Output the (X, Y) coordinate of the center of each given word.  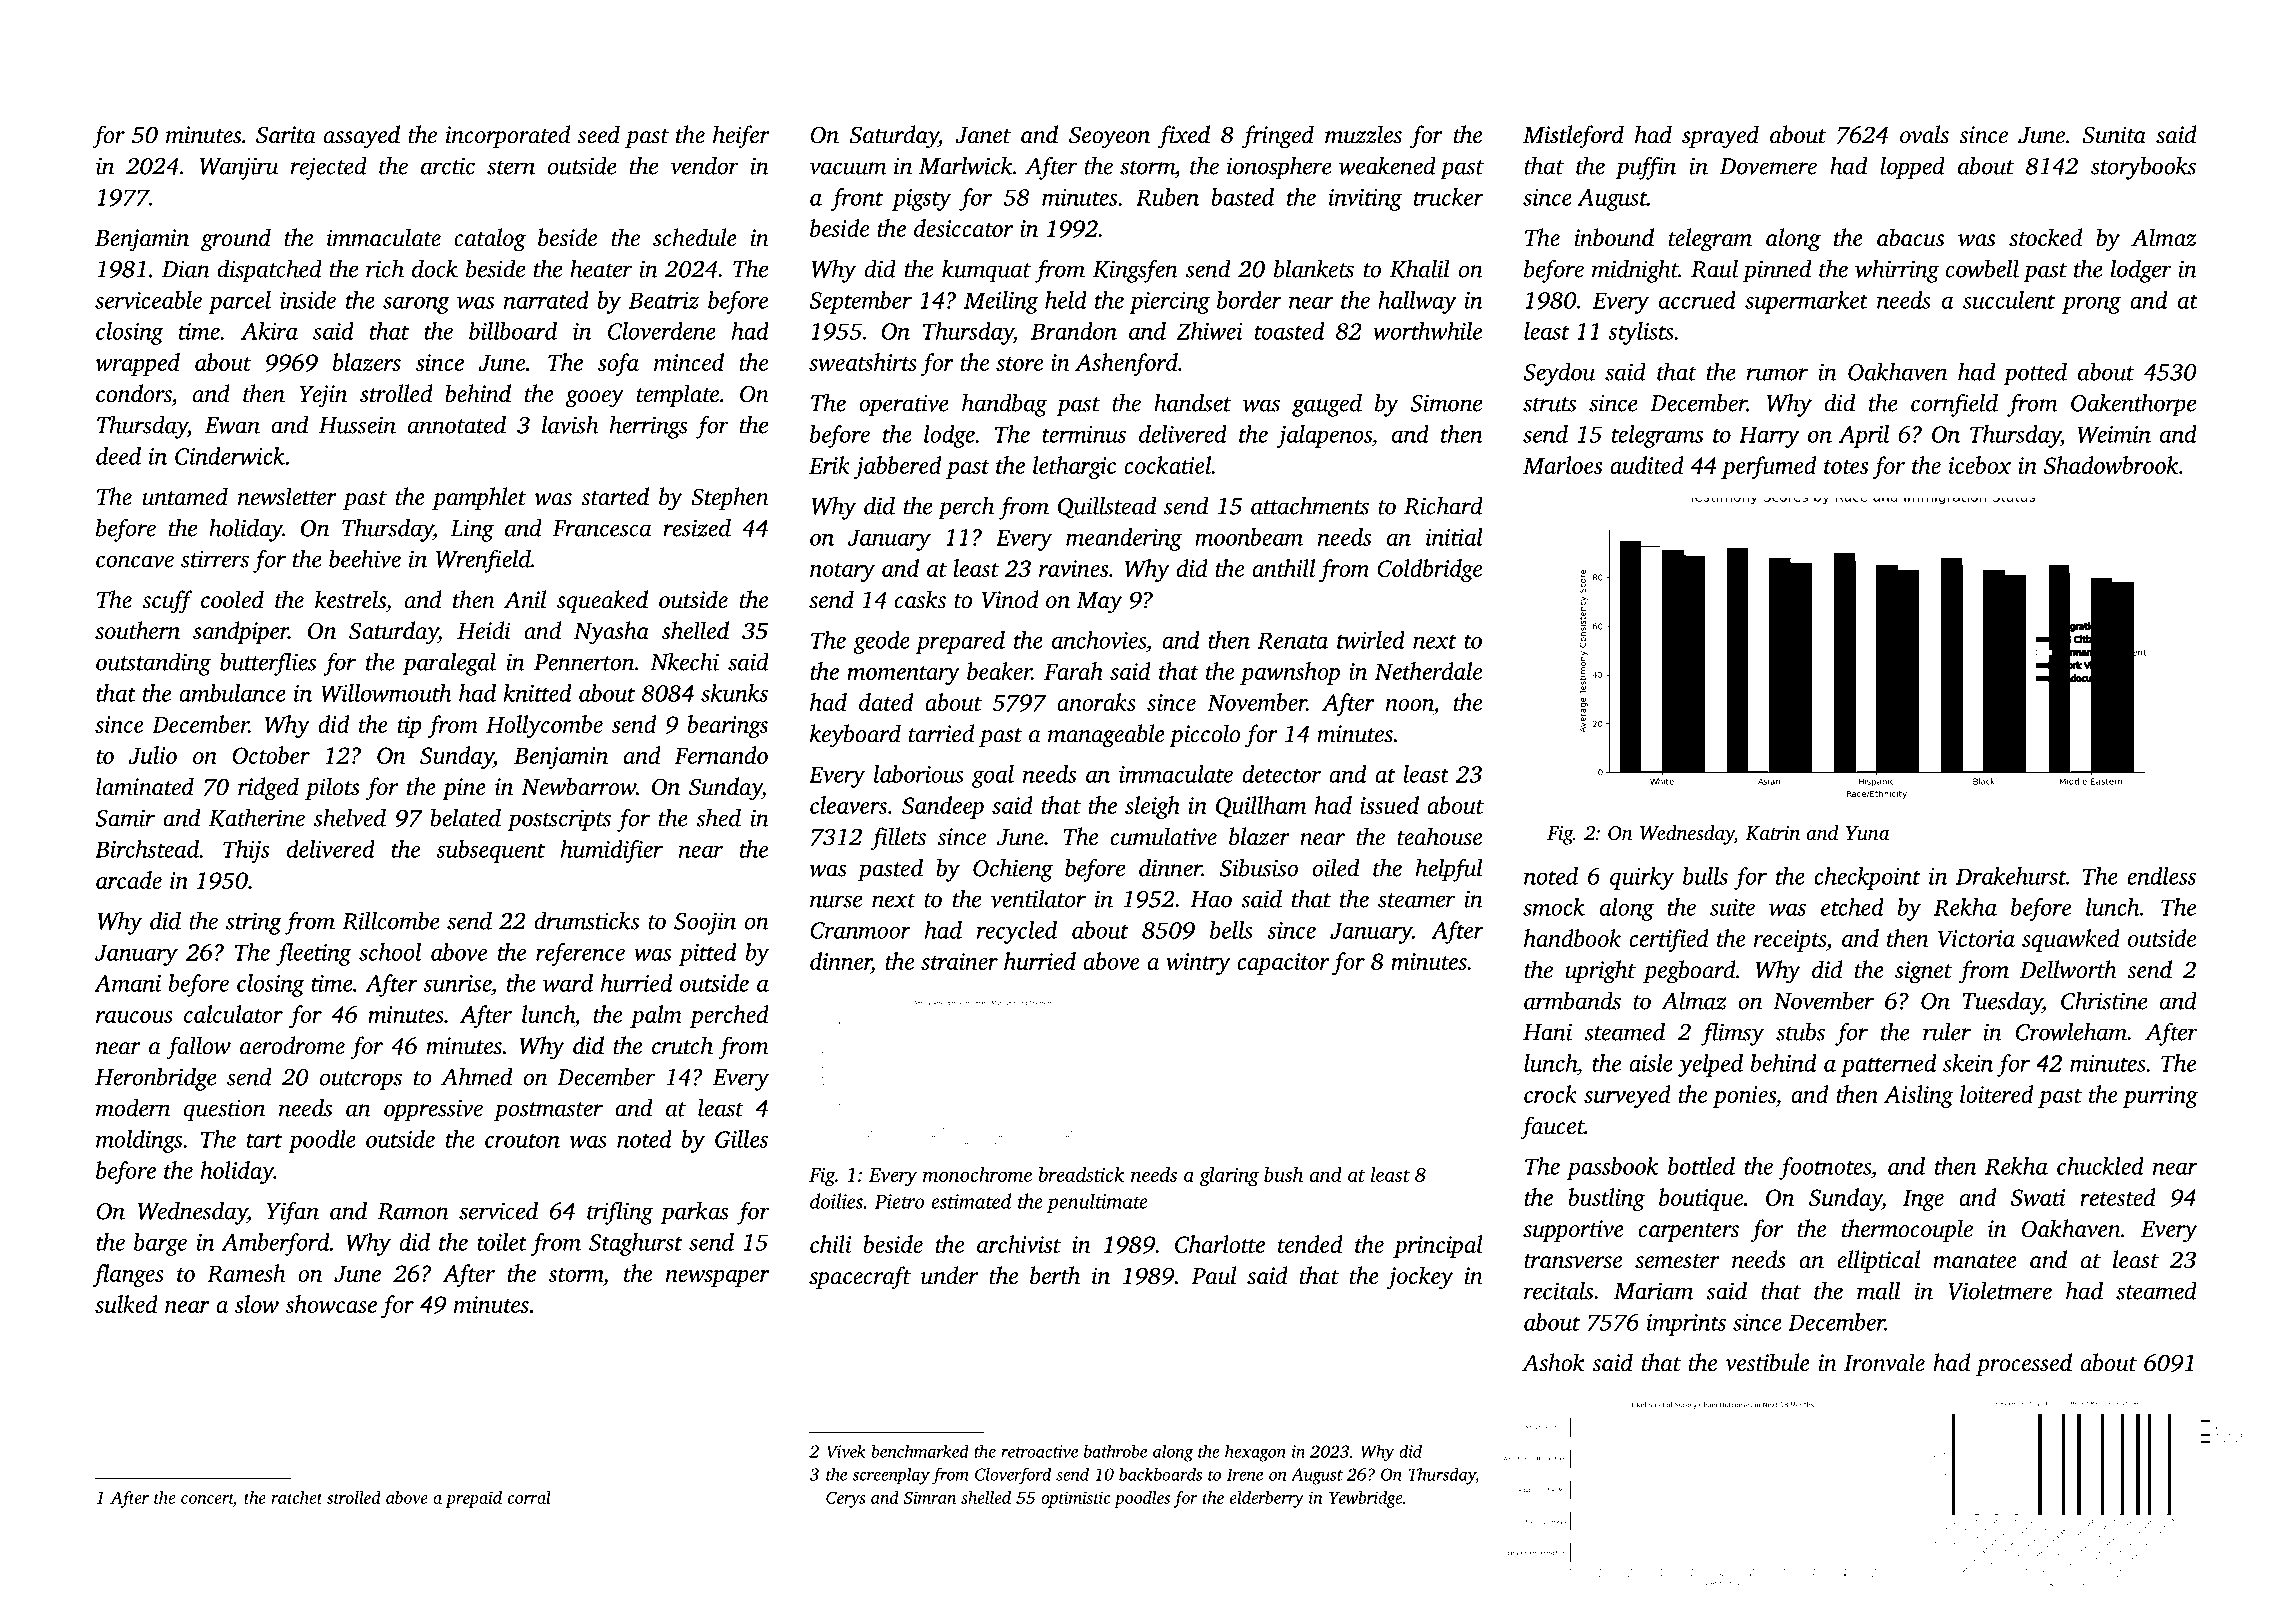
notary (842, 572)
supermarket (1806, 302)
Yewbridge (1365, 1499)
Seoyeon (1109, 137)
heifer (741, 137)
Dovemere (1768, 166)
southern (137, 630)
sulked (126, 1304)
